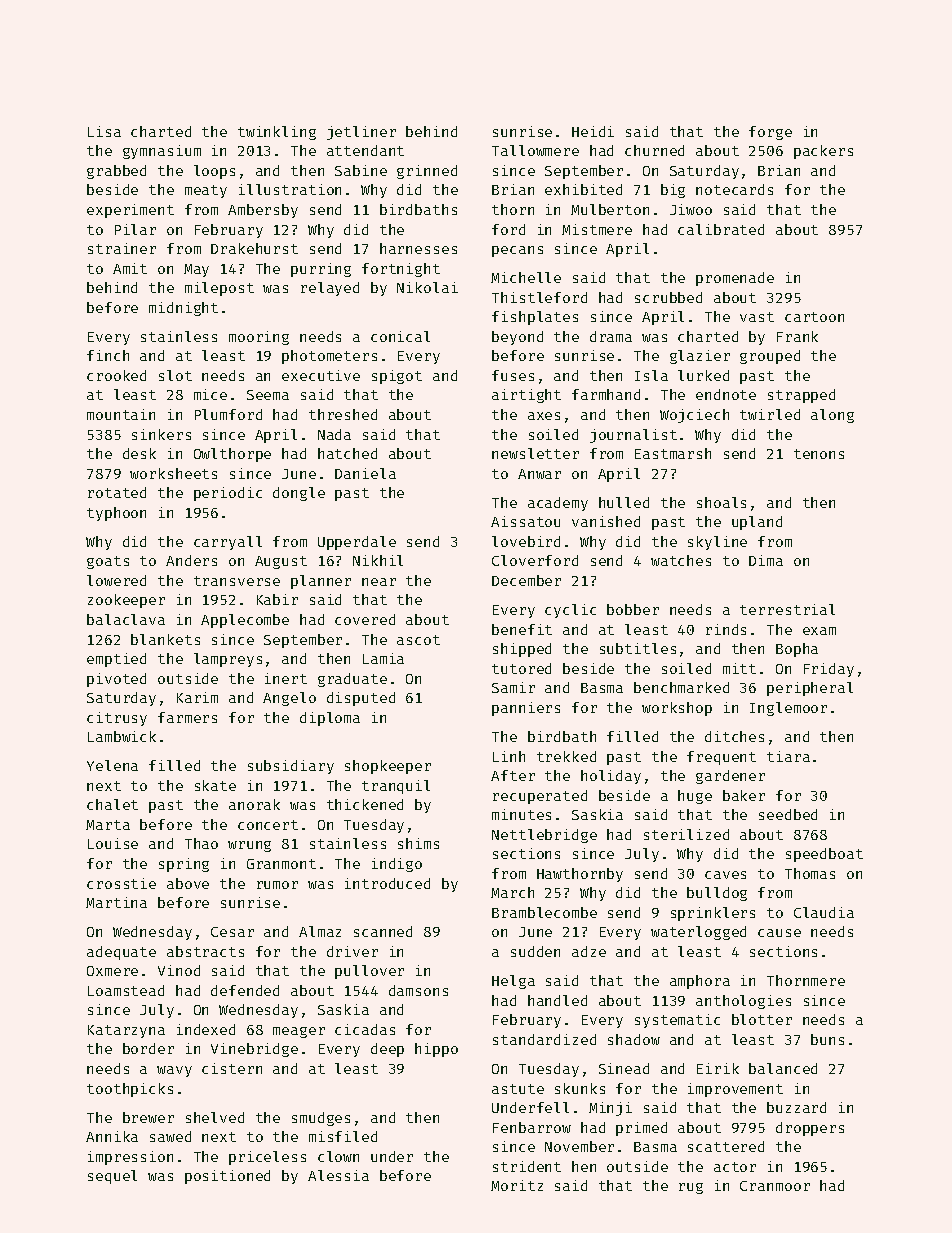 This page has height=1233, width=952. Describe the element at coordinates (418, 843) in the page. I see `shims` at that location.
